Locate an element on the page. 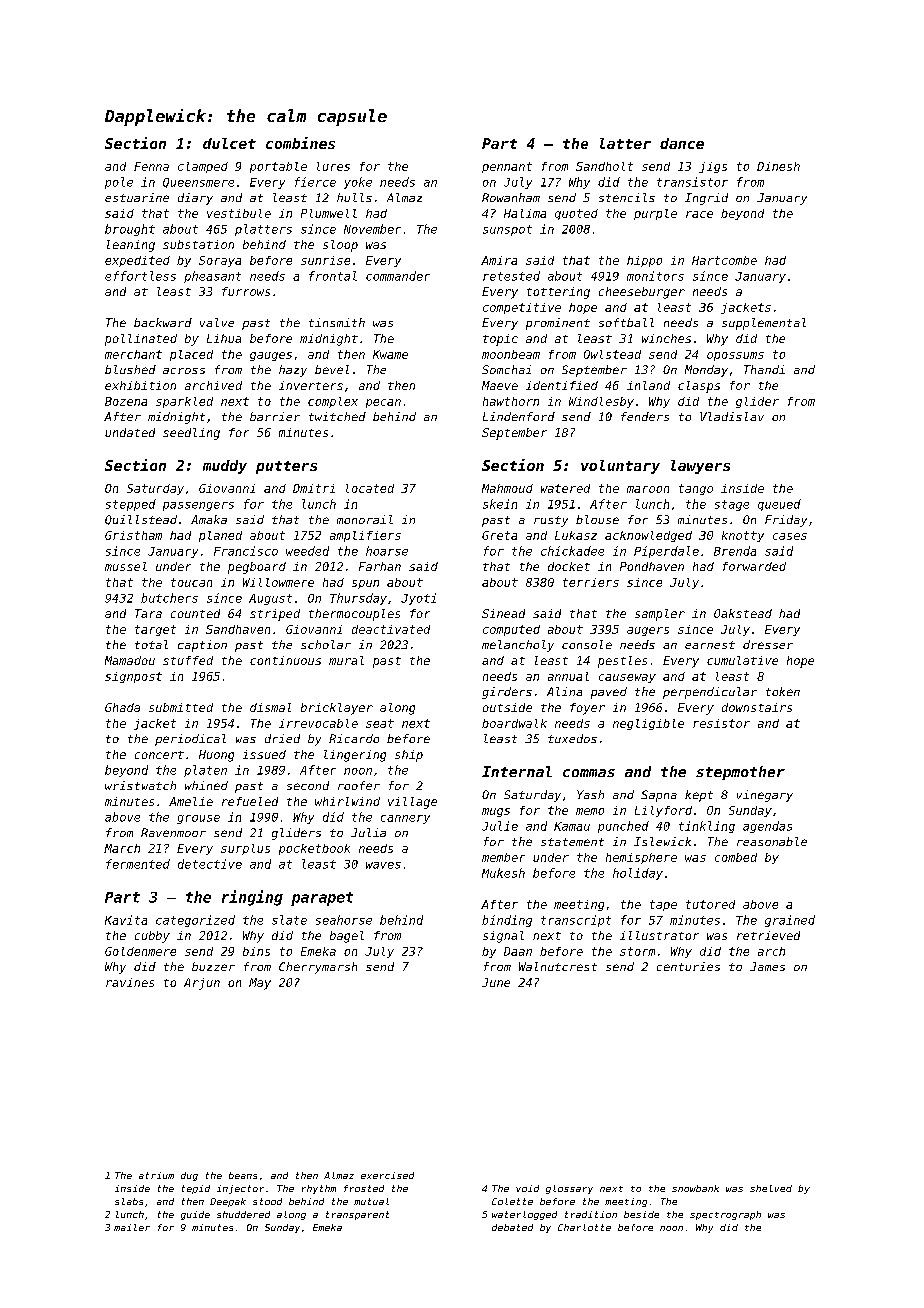 The height and width of the image is (1308, 924). dresser is located at coordinates (768, 644).
